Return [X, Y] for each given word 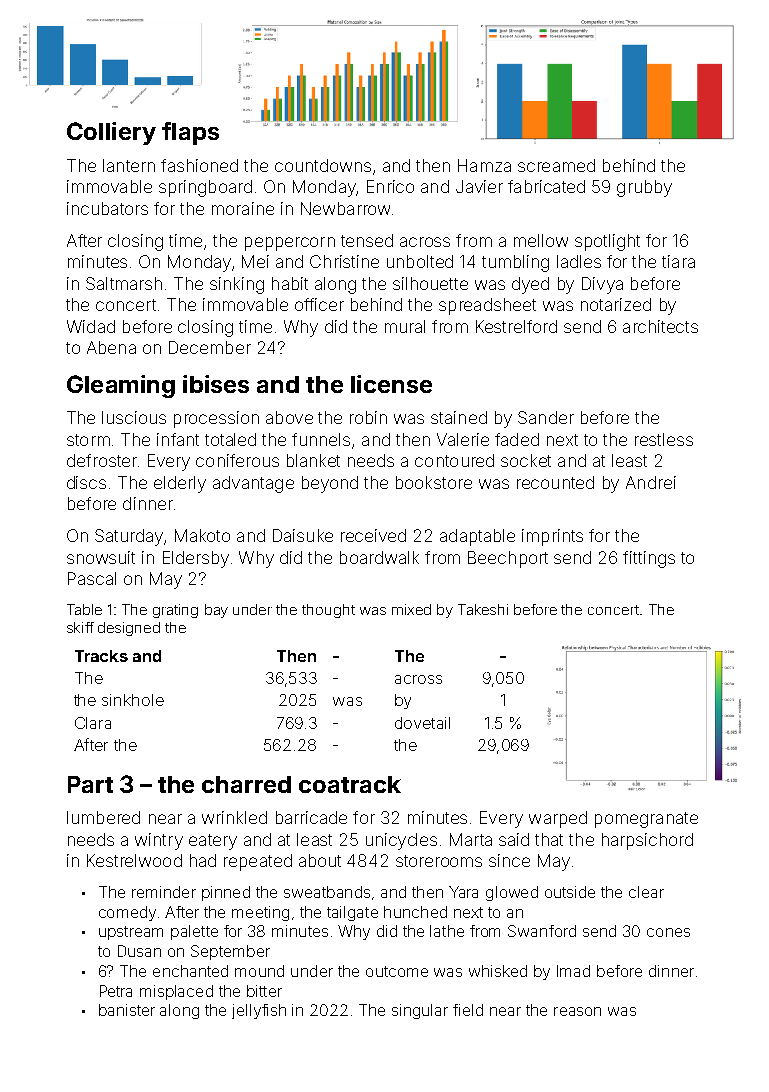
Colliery [111, 133]
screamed [556, 165]
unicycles [401, 841]
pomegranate [646, 820]
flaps [190, 133]
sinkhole [133, 700]
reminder [164, 892]
